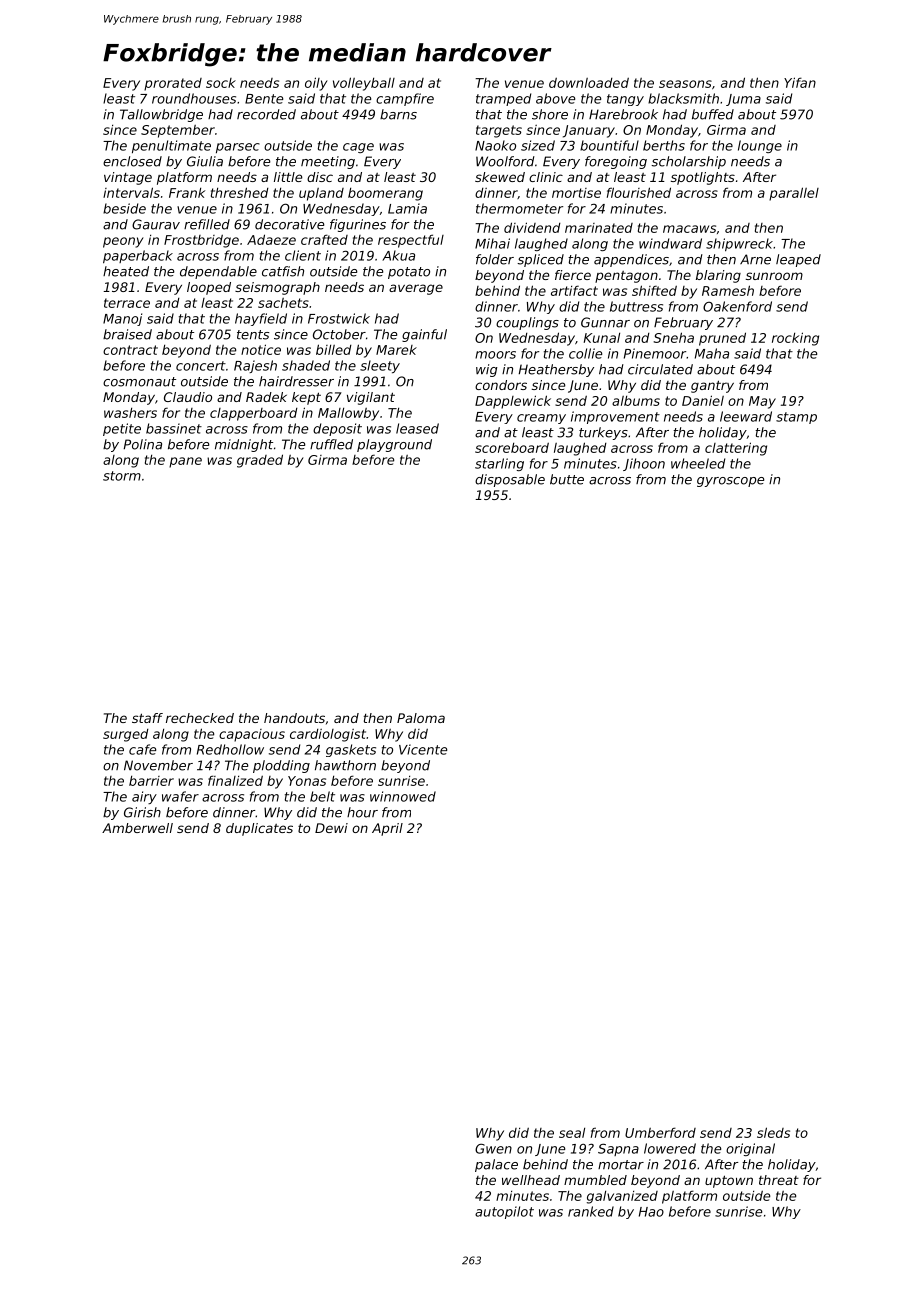 The image size is (924, 1308). Describe the element at coordinates (746, 416) in the screenshot. I see `leeward` at that location.
